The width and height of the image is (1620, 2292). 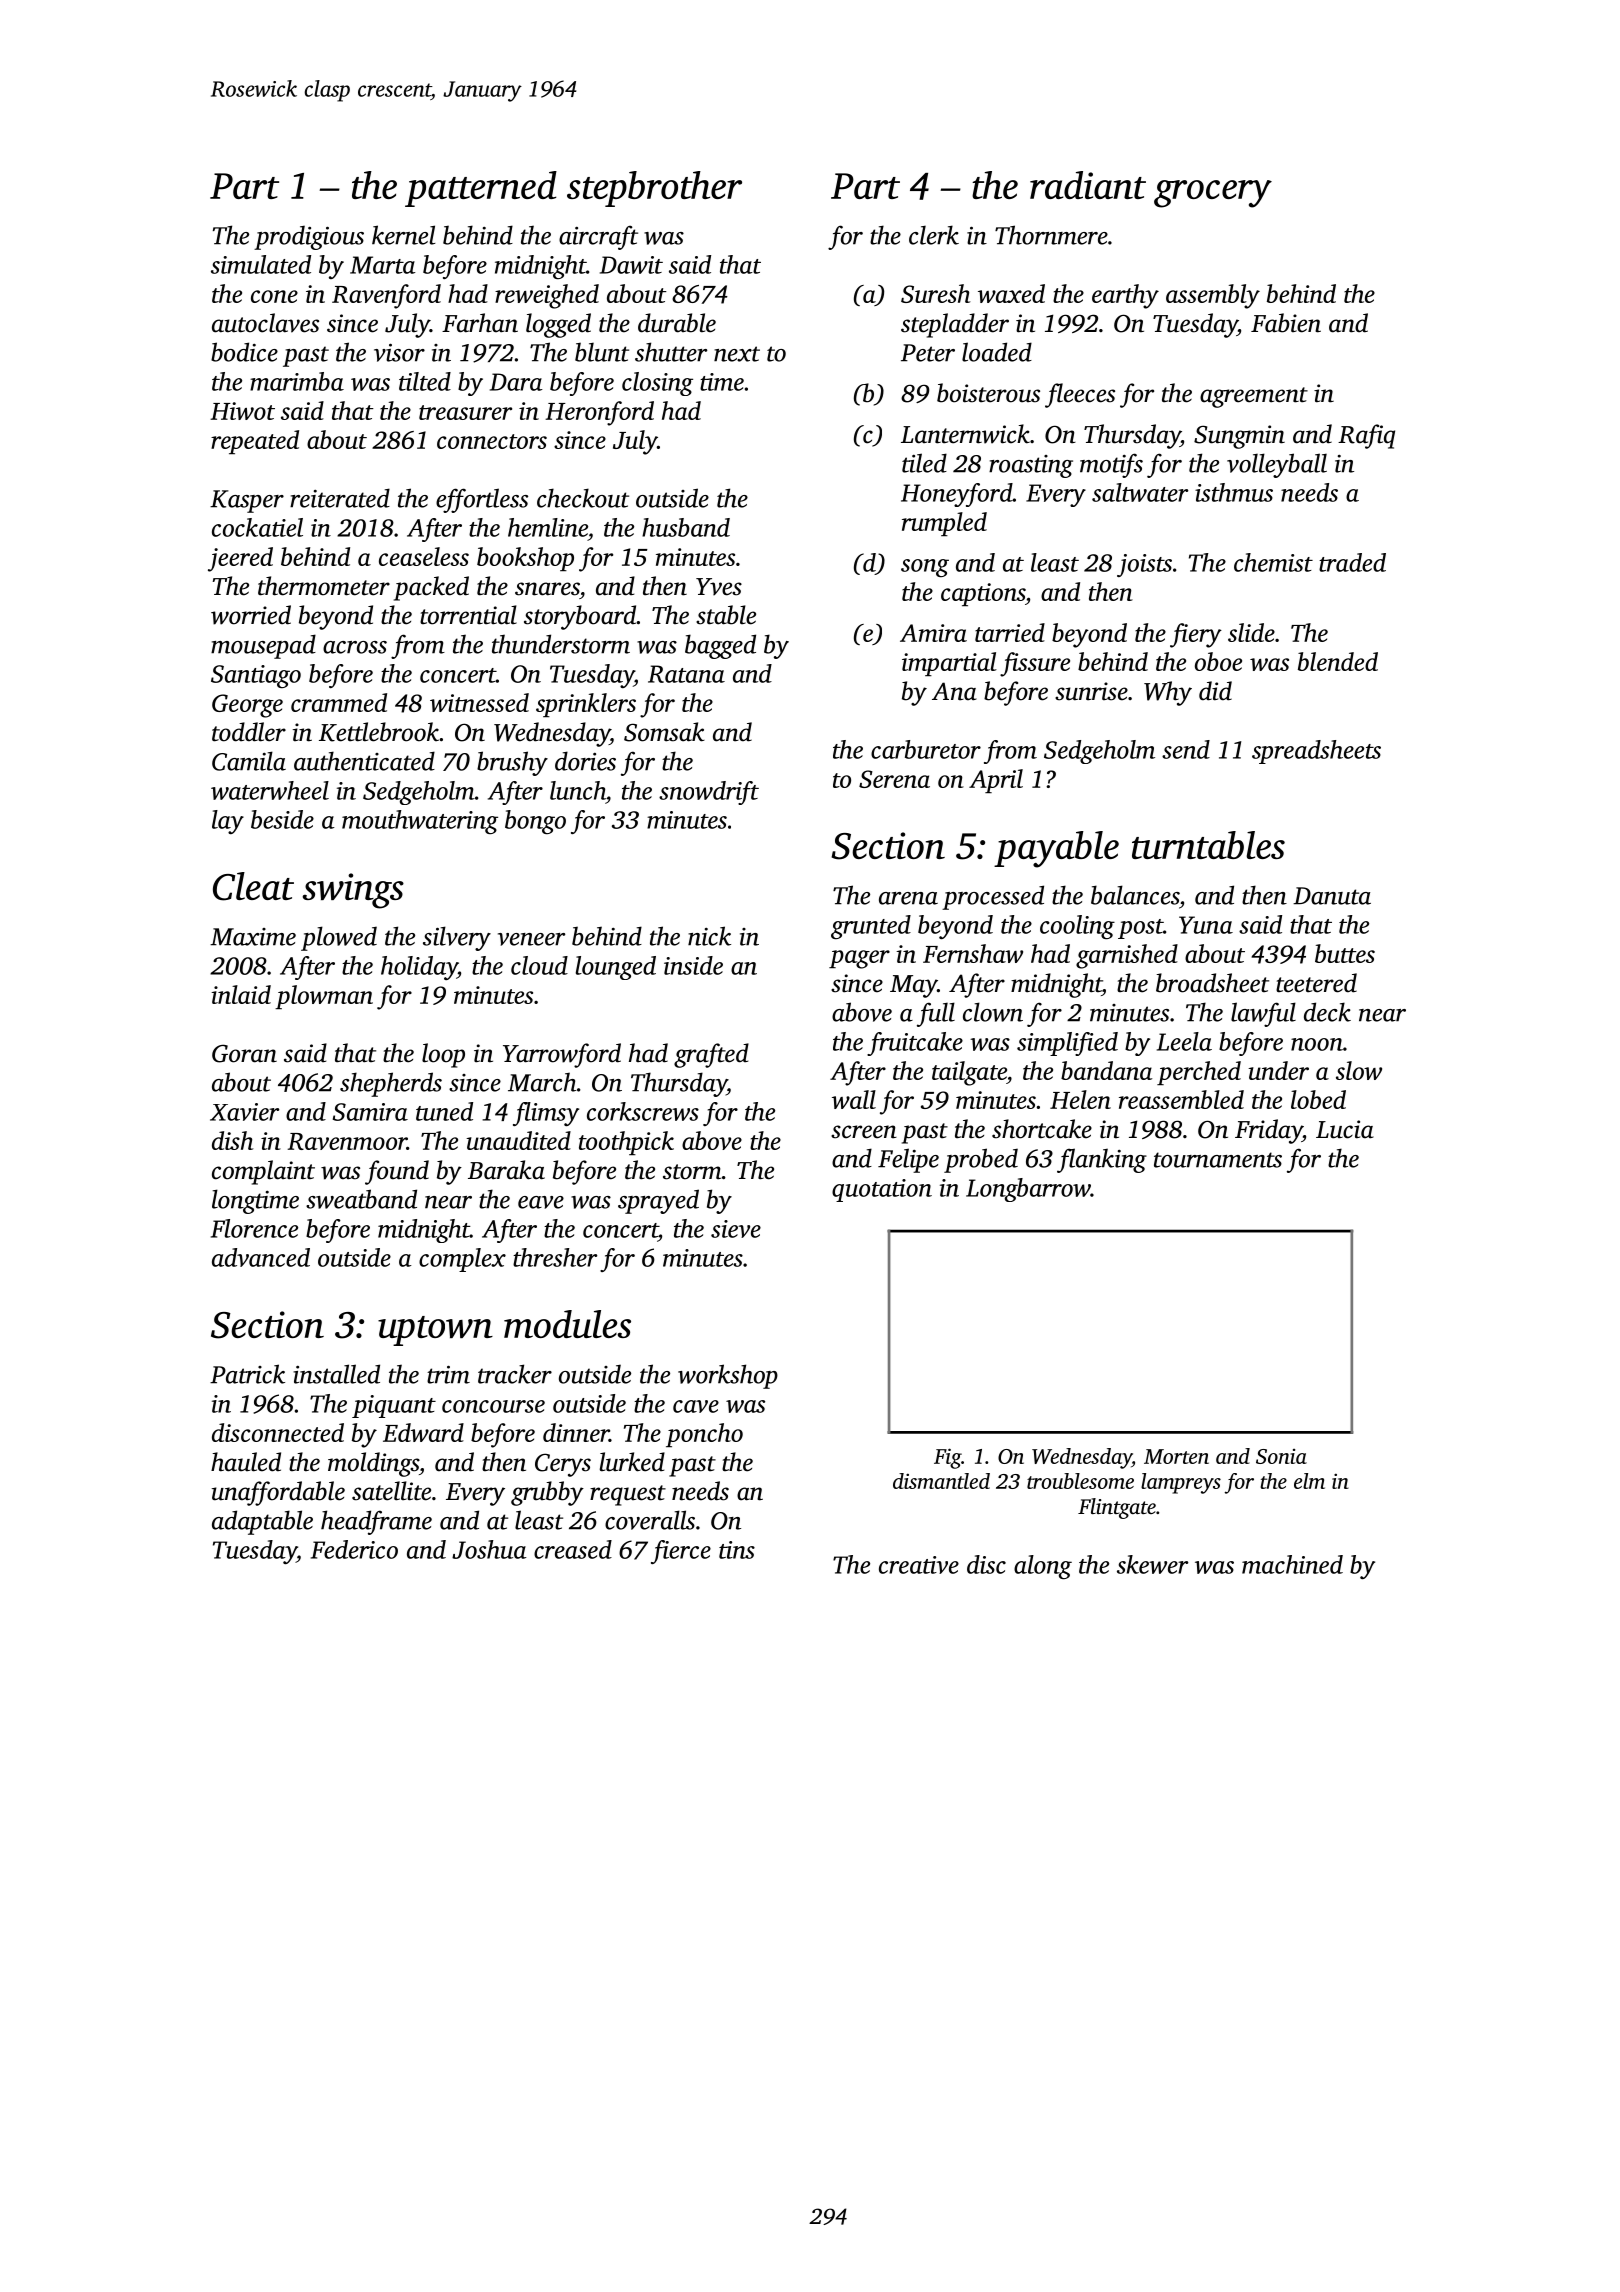 I want to click on grocery, so click(x=1213, y=194).
